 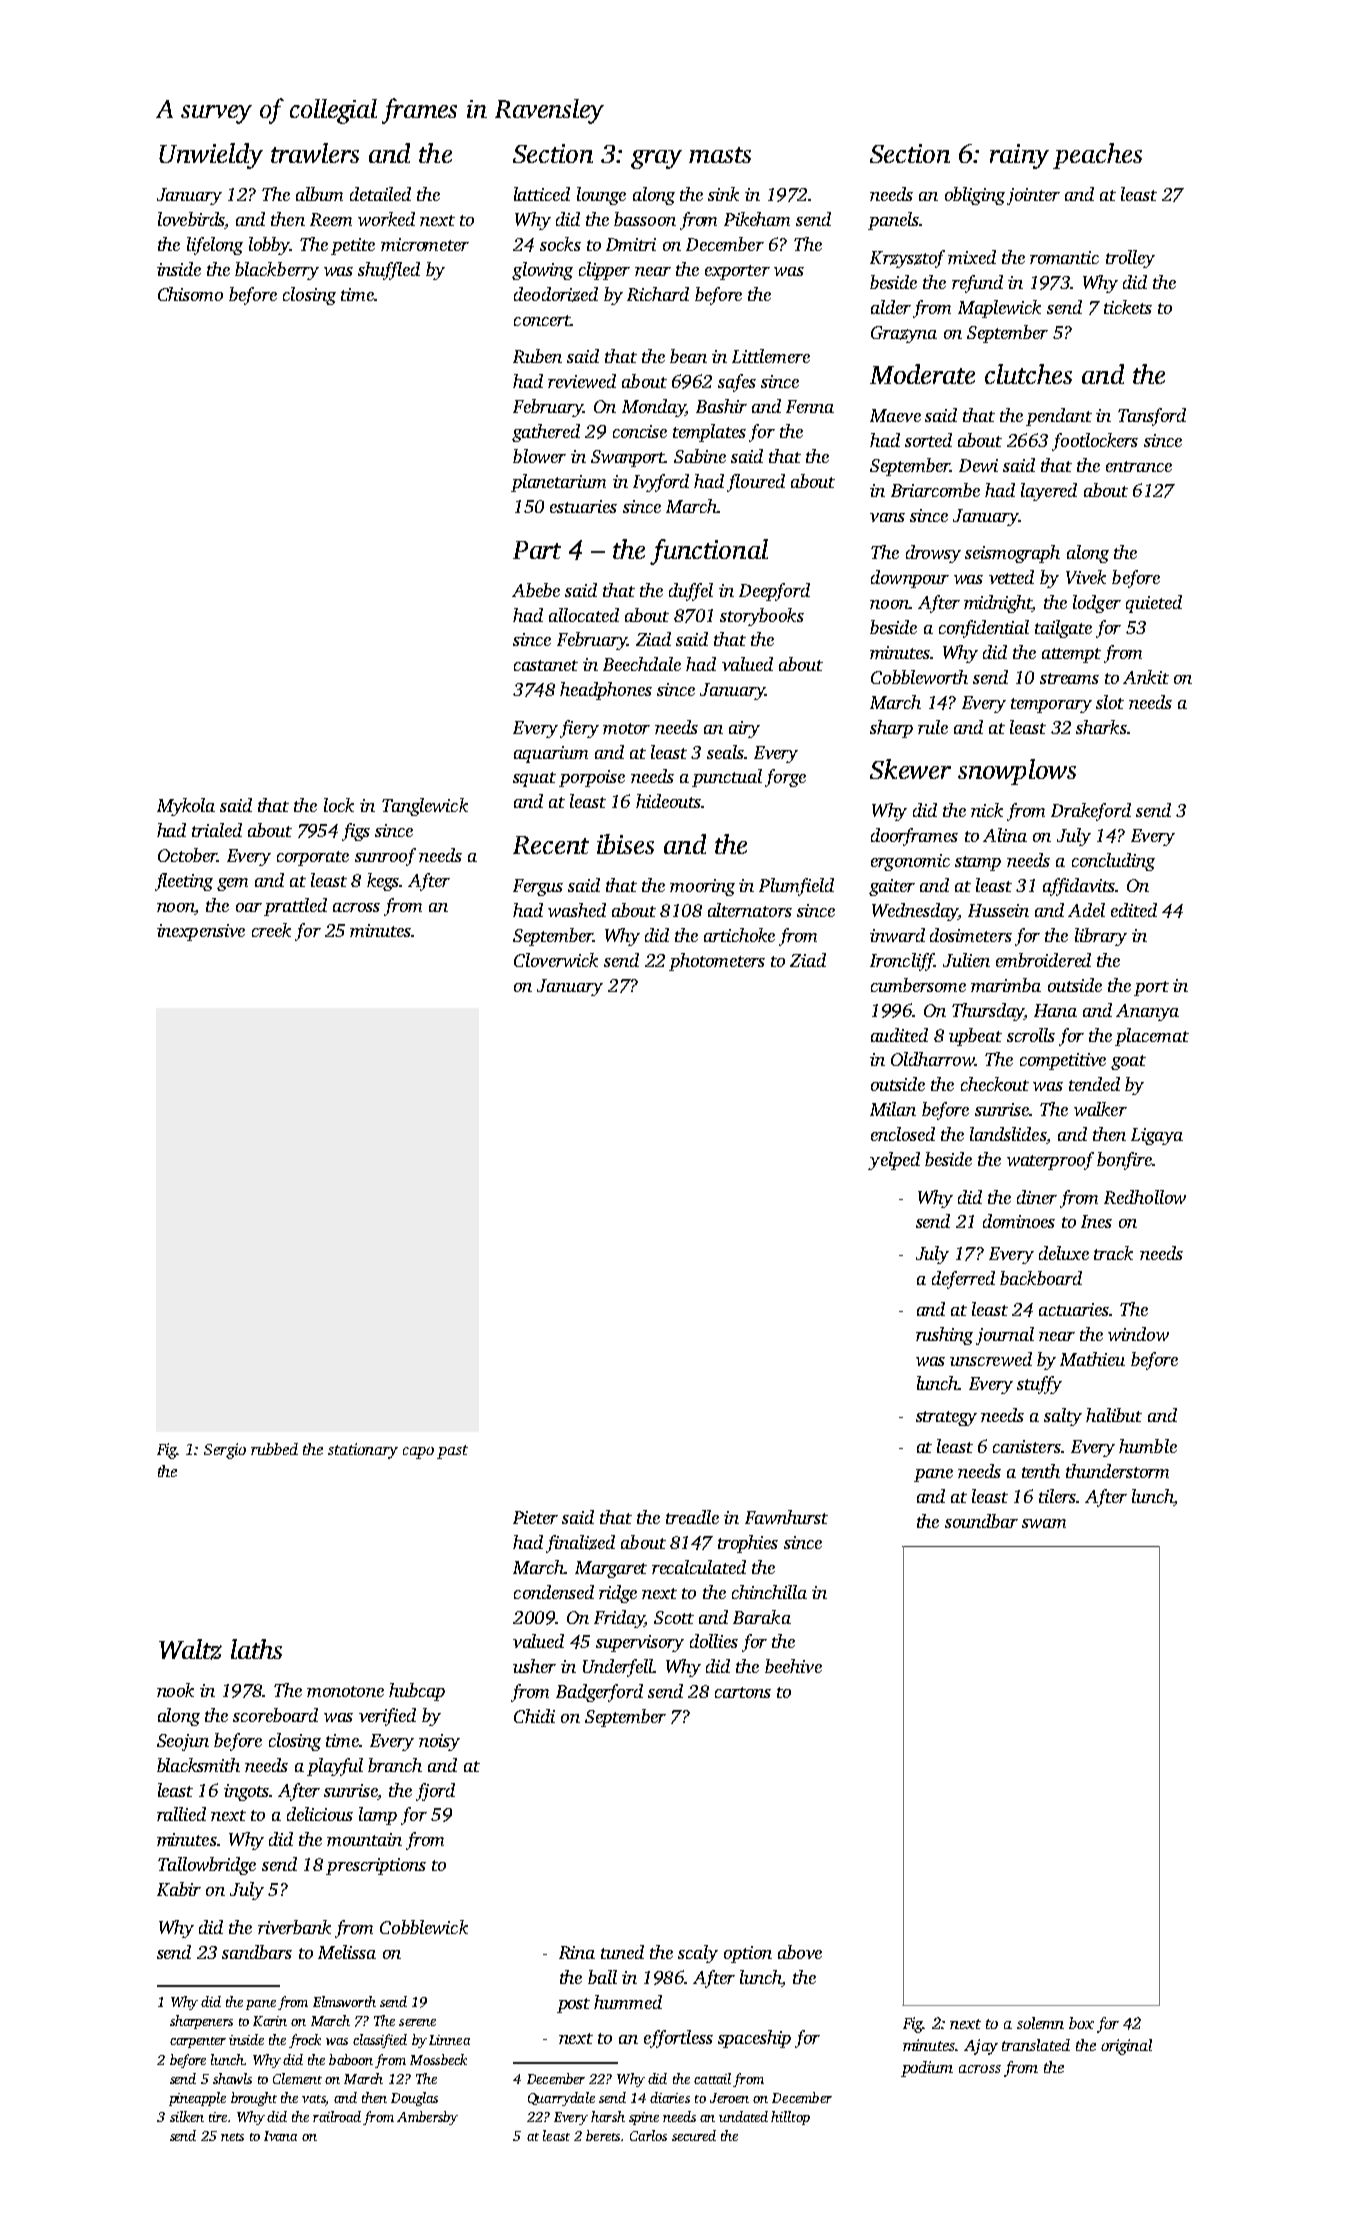 What do you see at coordinates (743, 1692) in the screenshot?
I see `cartons` at bounding box center [743, 1692].
